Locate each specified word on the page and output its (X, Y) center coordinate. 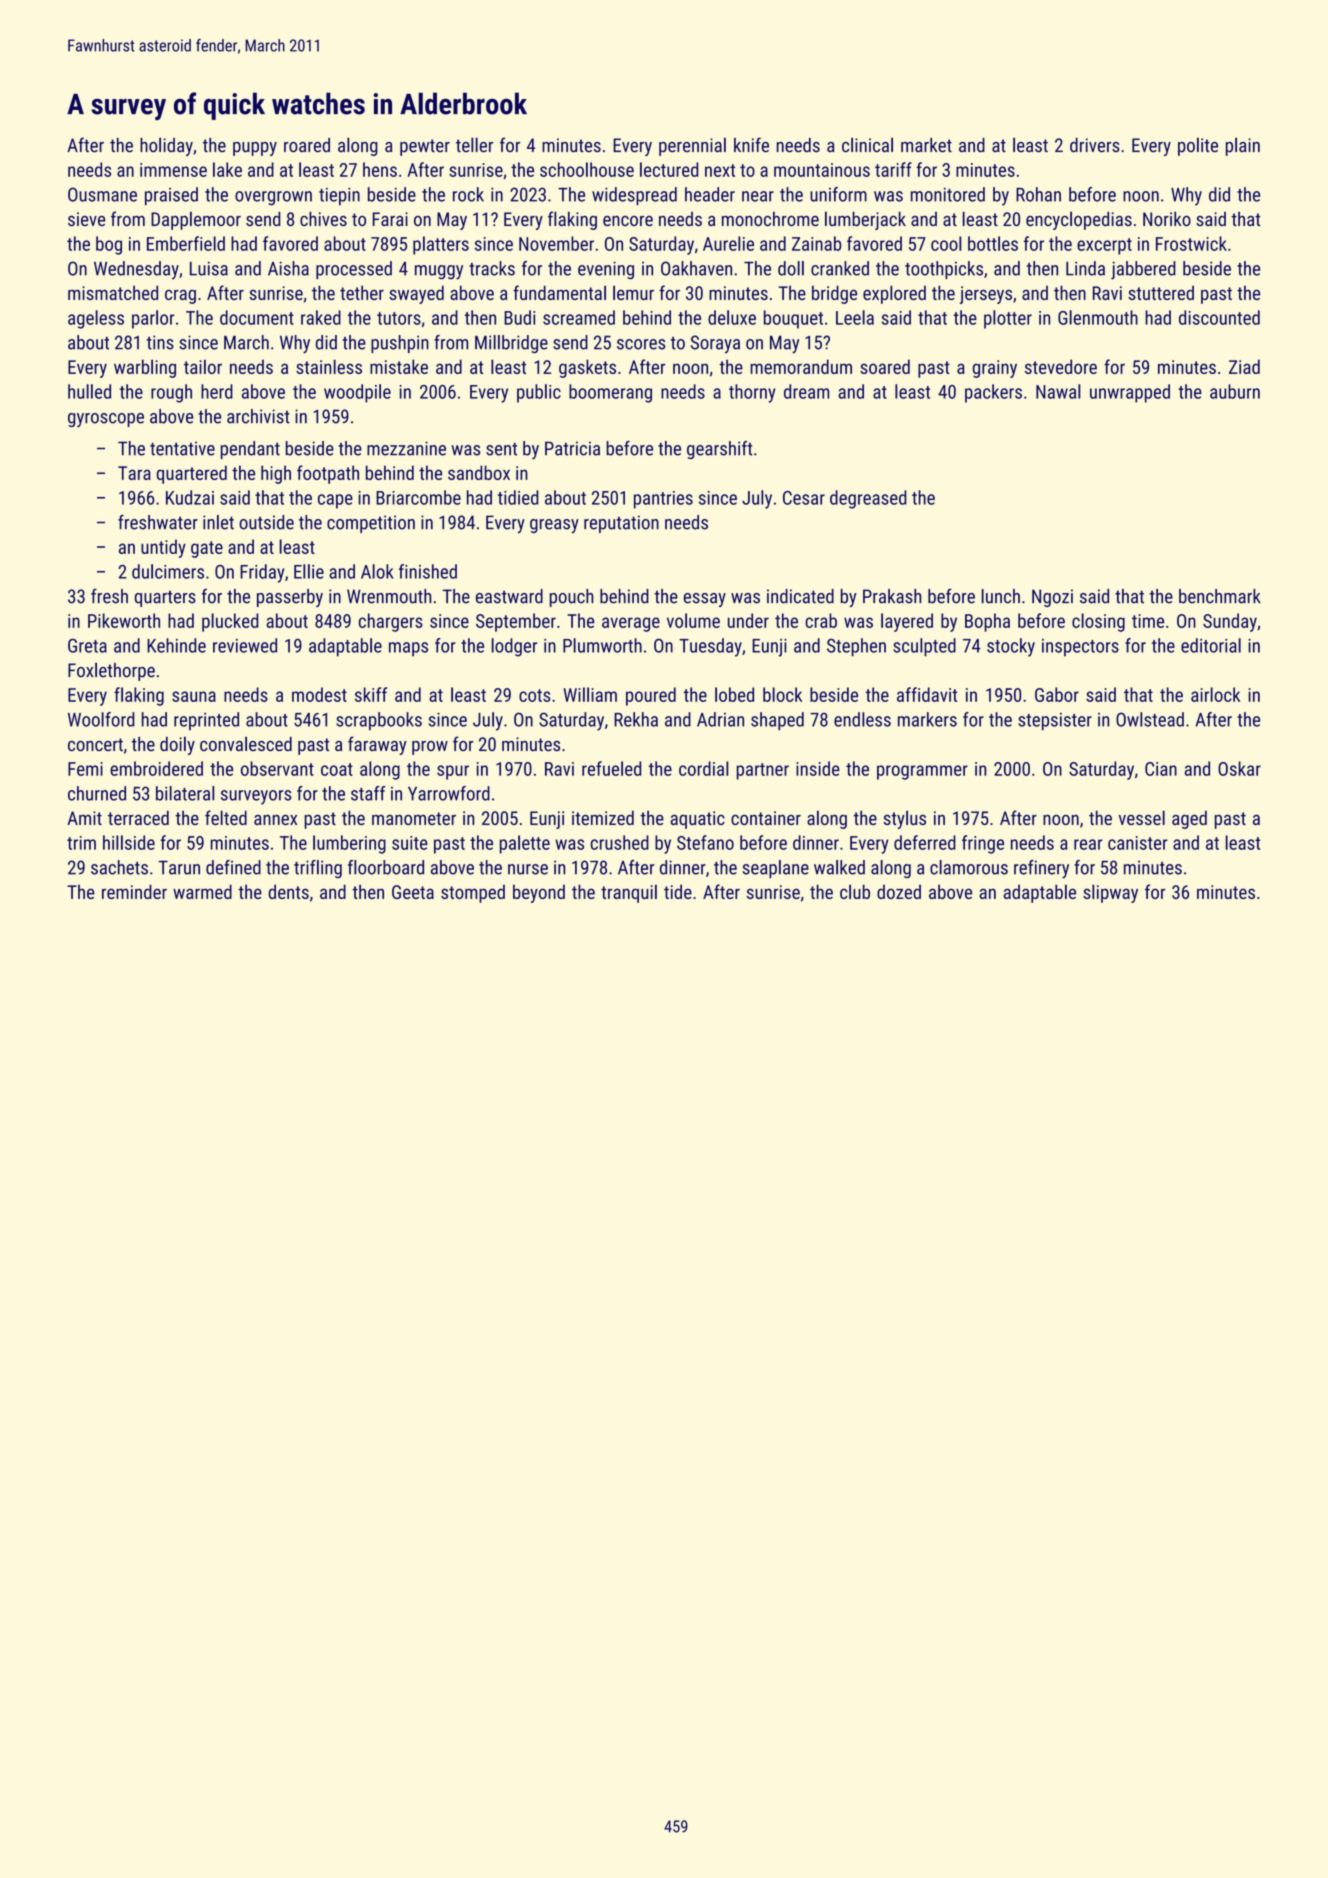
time (1148, 621)
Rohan (1038, 194)
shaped (777, 721)
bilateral (185, 793)
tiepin (339, 196)
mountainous (822, 170)
